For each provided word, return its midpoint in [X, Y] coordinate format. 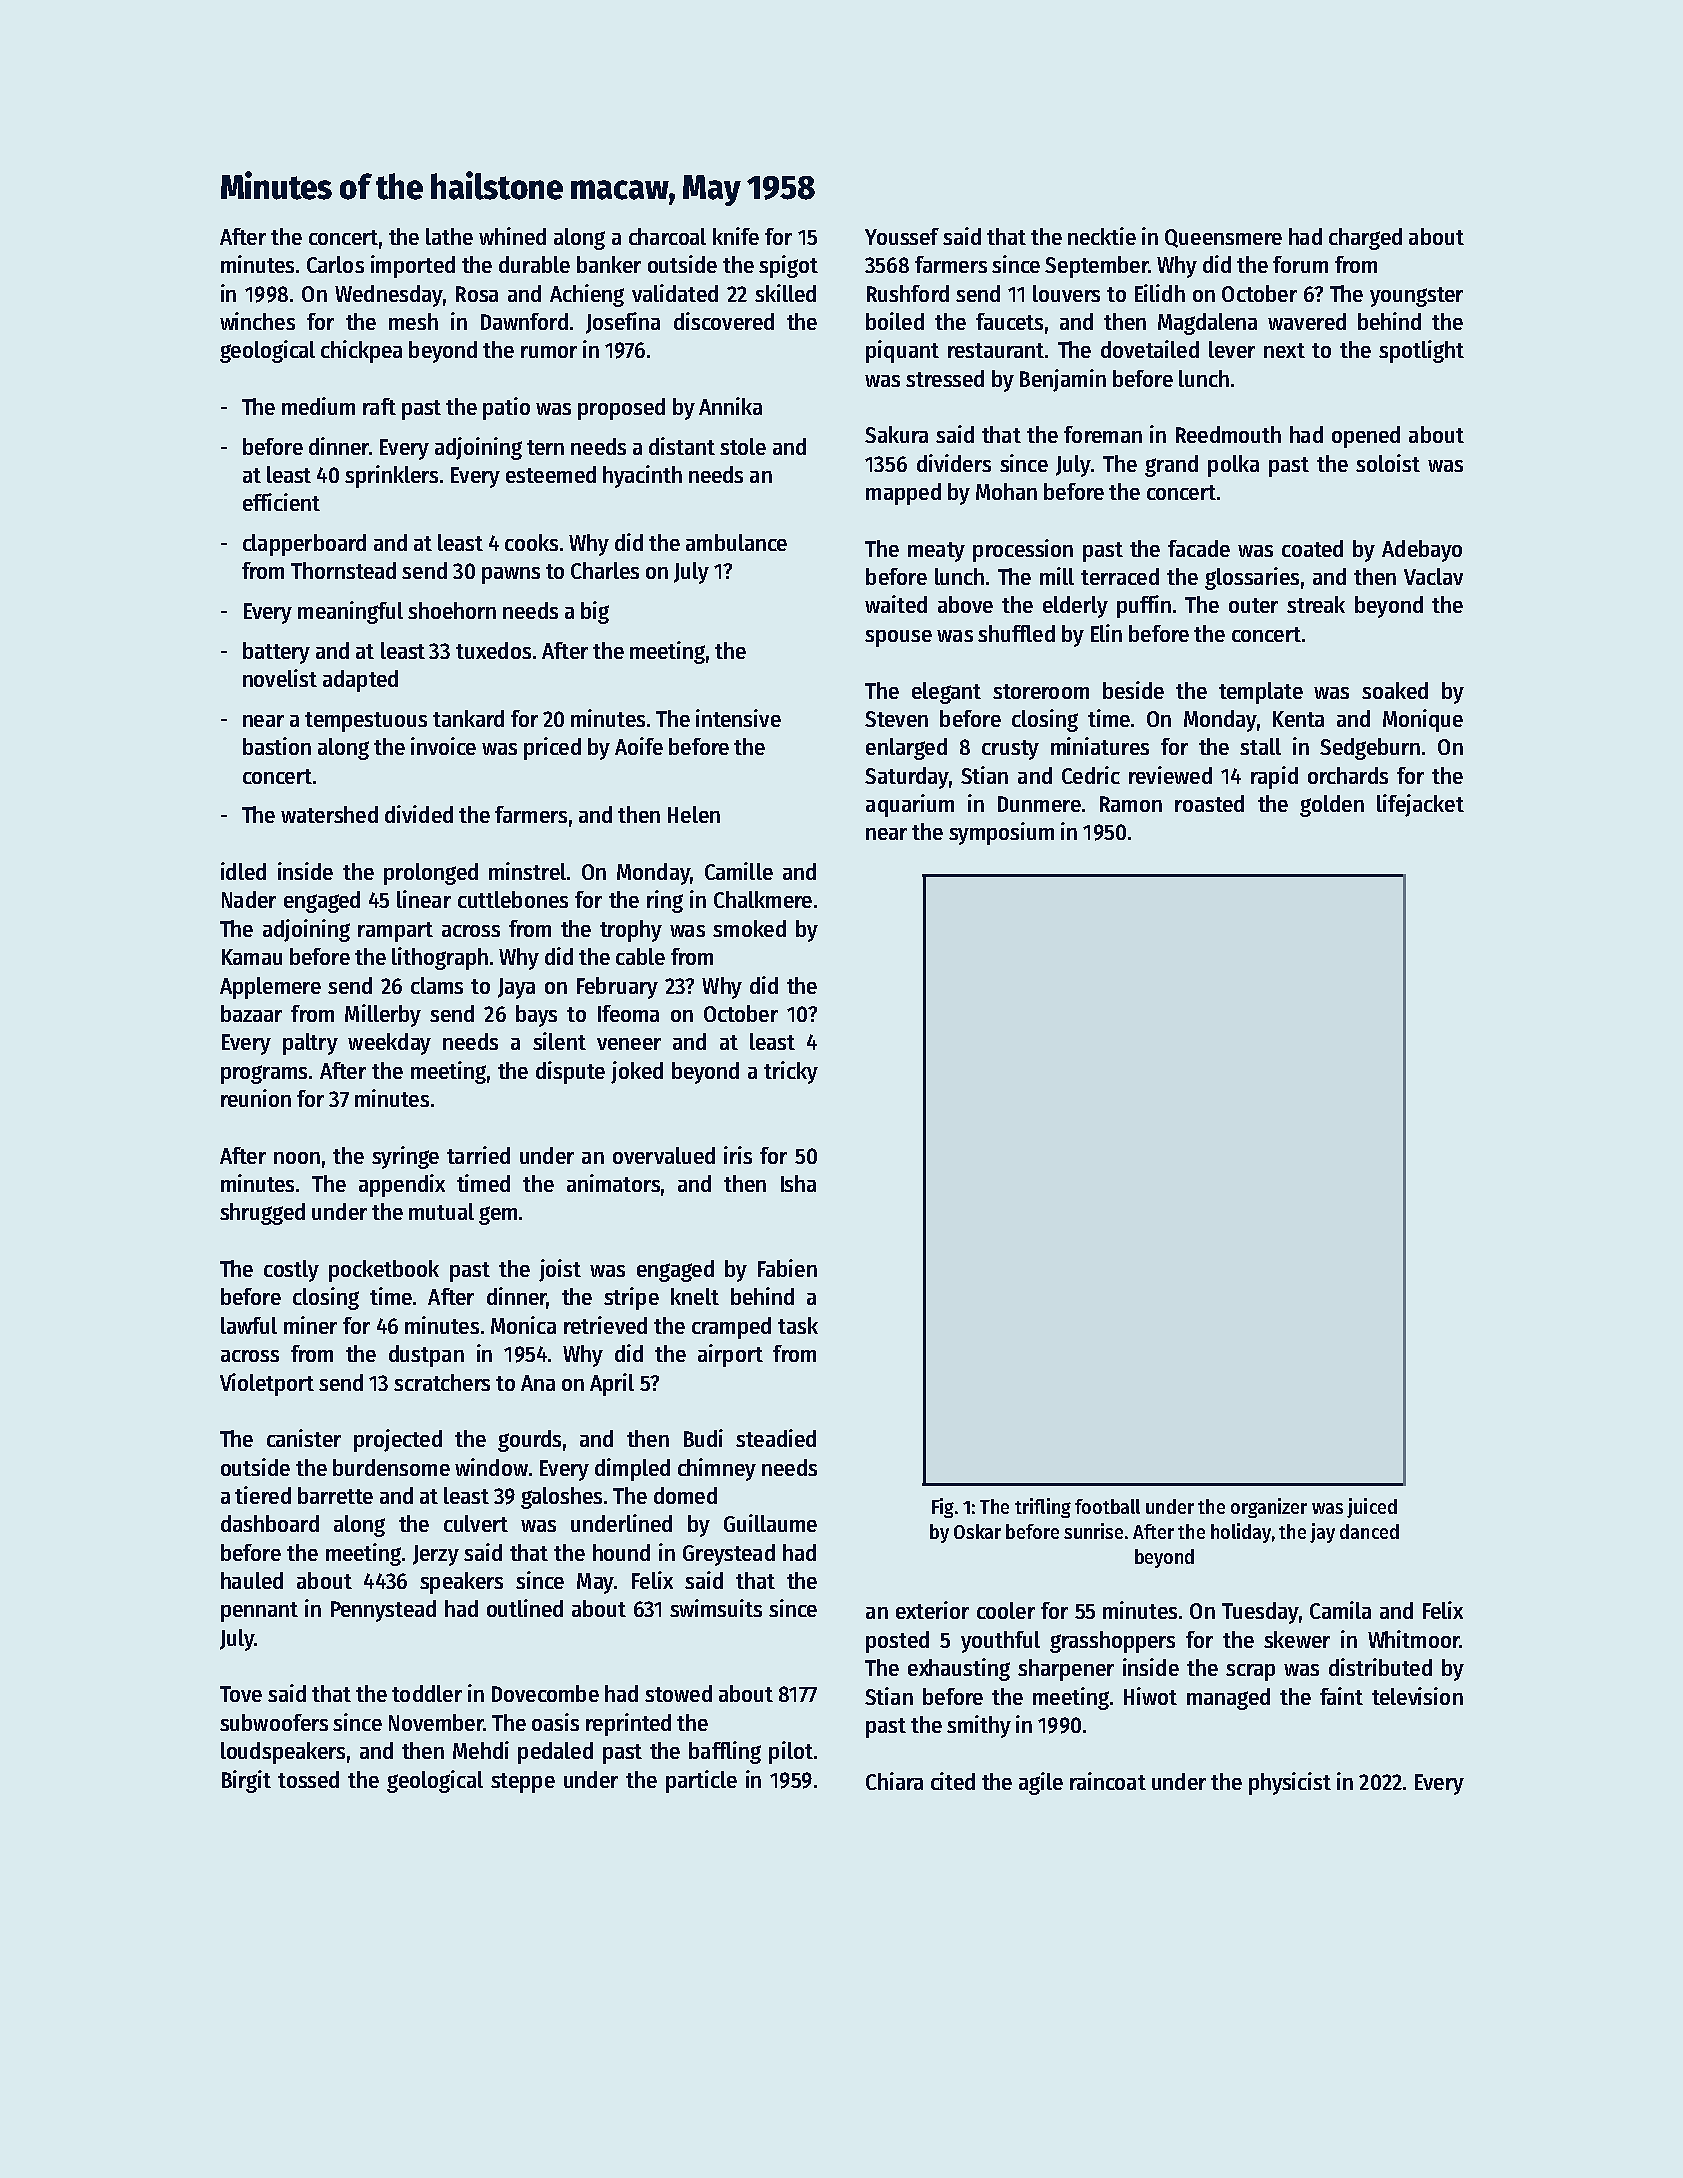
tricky [791, 1072]
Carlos [335, 264]
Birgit [246, 1781]
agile [1041, 1783]
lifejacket [1420, 805]
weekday [389, 1044]
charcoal [667, 236]
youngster [1416, 297]
